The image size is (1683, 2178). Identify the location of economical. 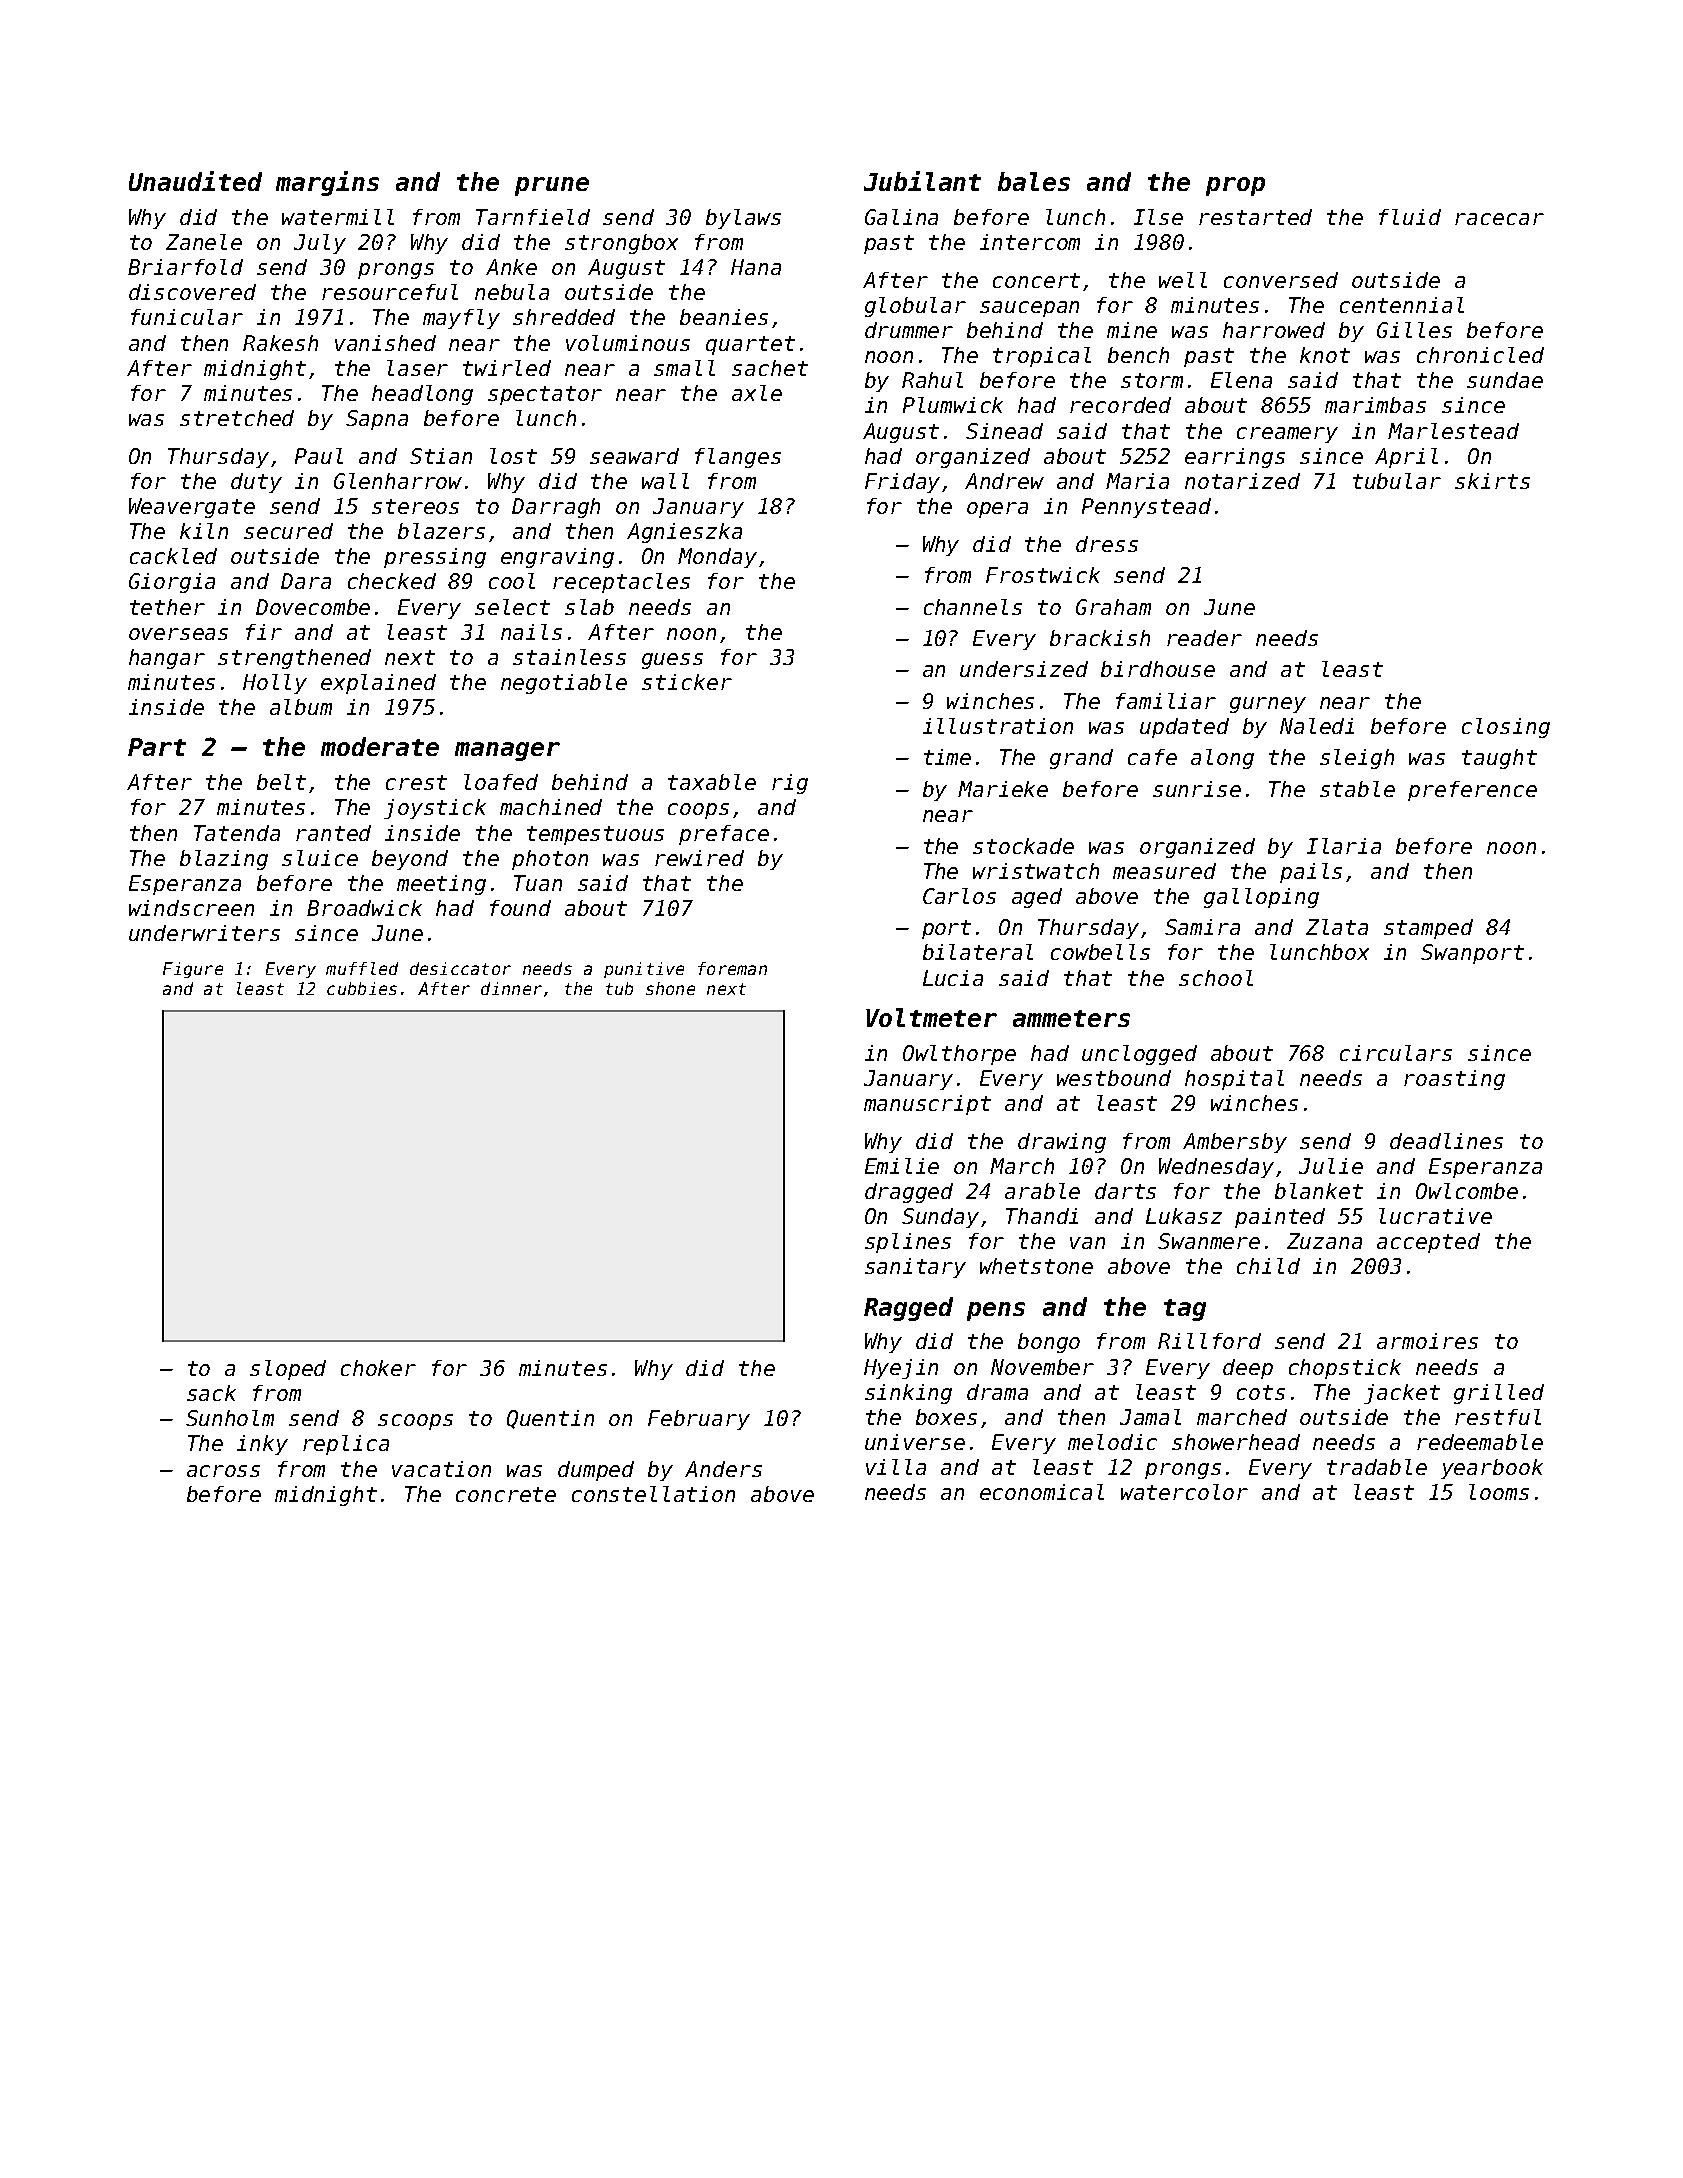
(1042, 1492).
